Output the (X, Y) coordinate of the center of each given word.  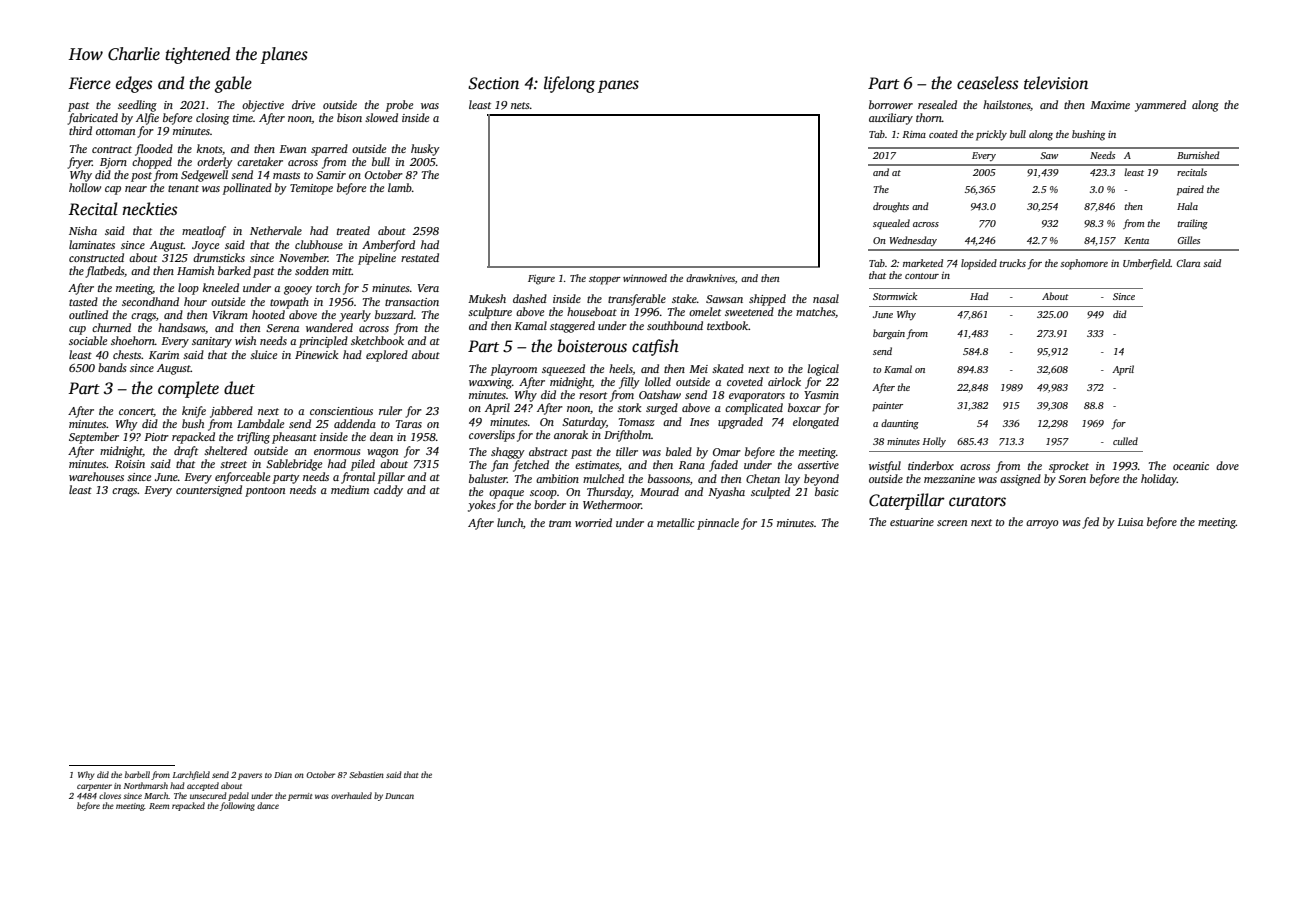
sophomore (1084, 264)
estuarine (912, 522)
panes (618, 86)
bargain (889, 334)
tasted (83, 301)
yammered (1160, 106)
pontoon (265, 492)
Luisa (1130, 522)
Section (493, 83)
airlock (784, 381)
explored (387, 356)
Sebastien (366, 774)
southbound (675, 325)
